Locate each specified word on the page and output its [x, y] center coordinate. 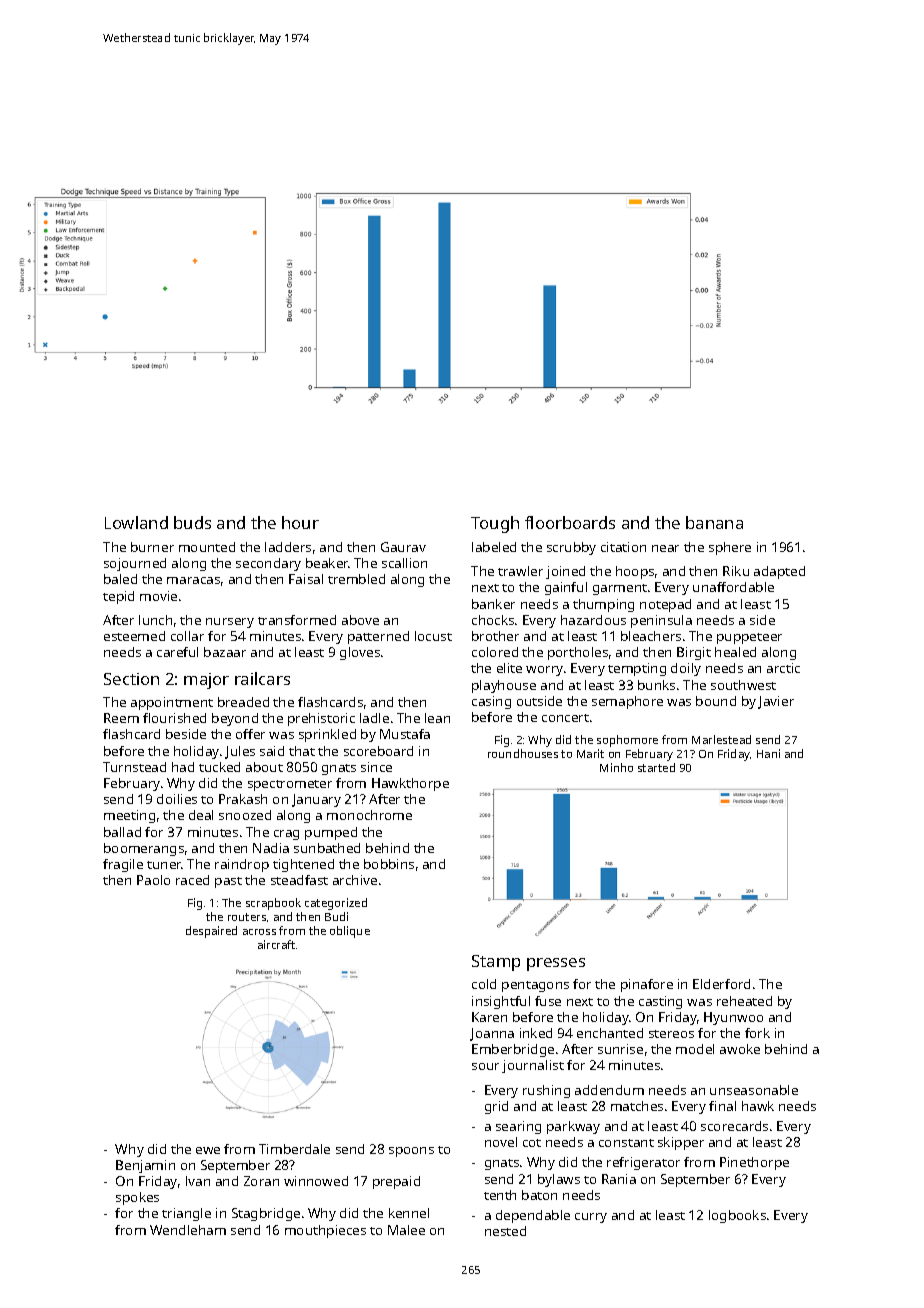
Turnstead [134, 767]
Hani [768, 753]
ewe [208, 1150]
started [656, 767]
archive [355, 880]
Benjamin [145, 1166]
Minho [616, 767]
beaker [327, 563]
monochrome [369, 815]
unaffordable [733, 587]
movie [158, 596]
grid [496, 1107]
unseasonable [754, 1090]
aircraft [276, 944]
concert [565, 718]
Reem [121, 718]
